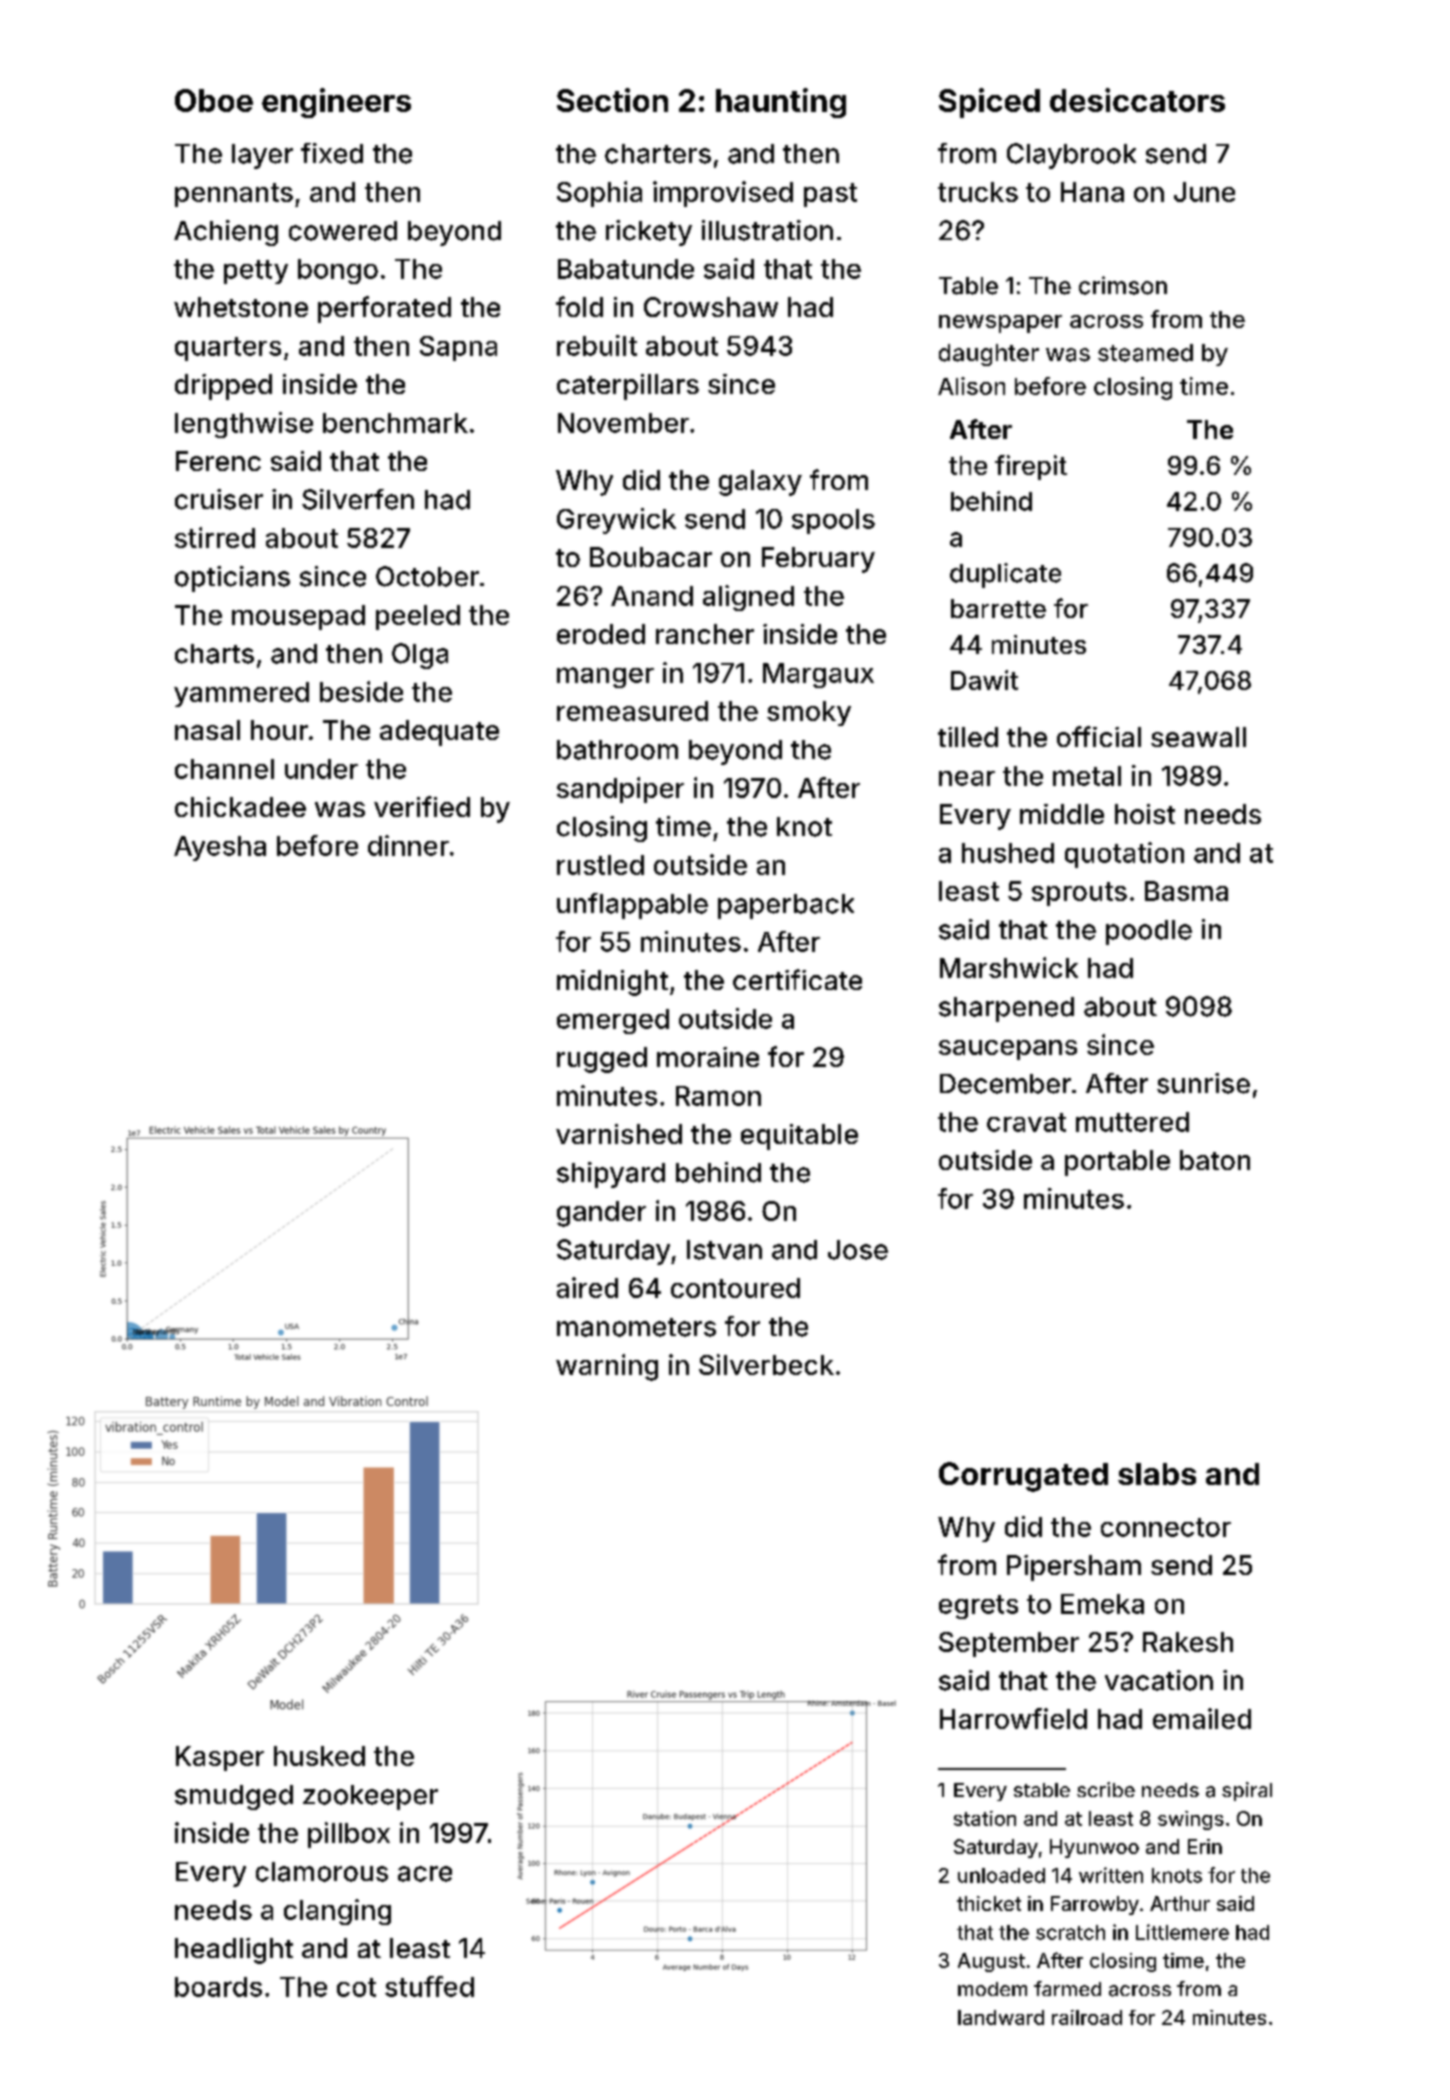  Describe the element at coordinates (319, 1756) in the image. I see `husked` at that location.
